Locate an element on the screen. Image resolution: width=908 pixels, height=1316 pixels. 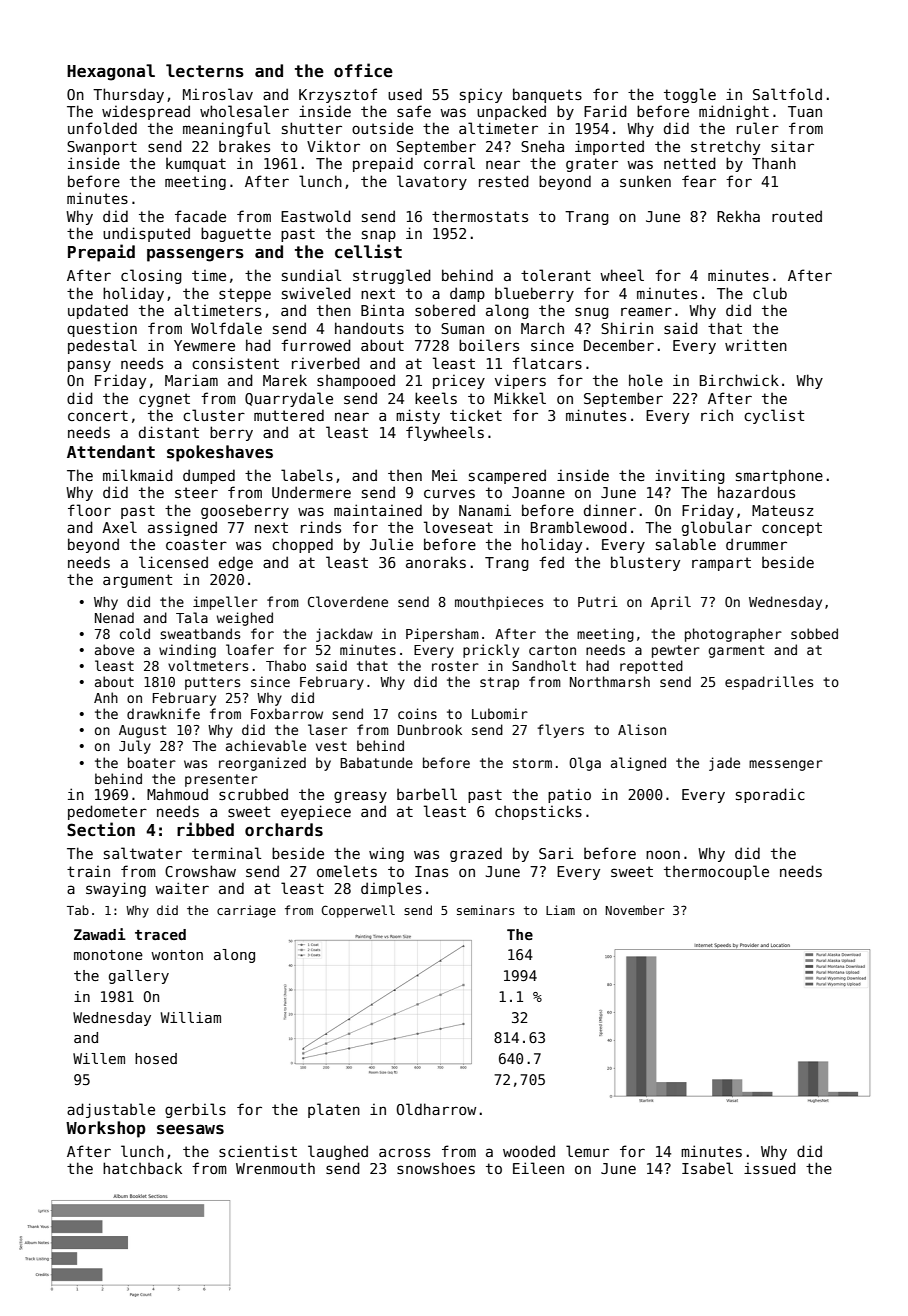
jade is located at coordinates (724, 764).
